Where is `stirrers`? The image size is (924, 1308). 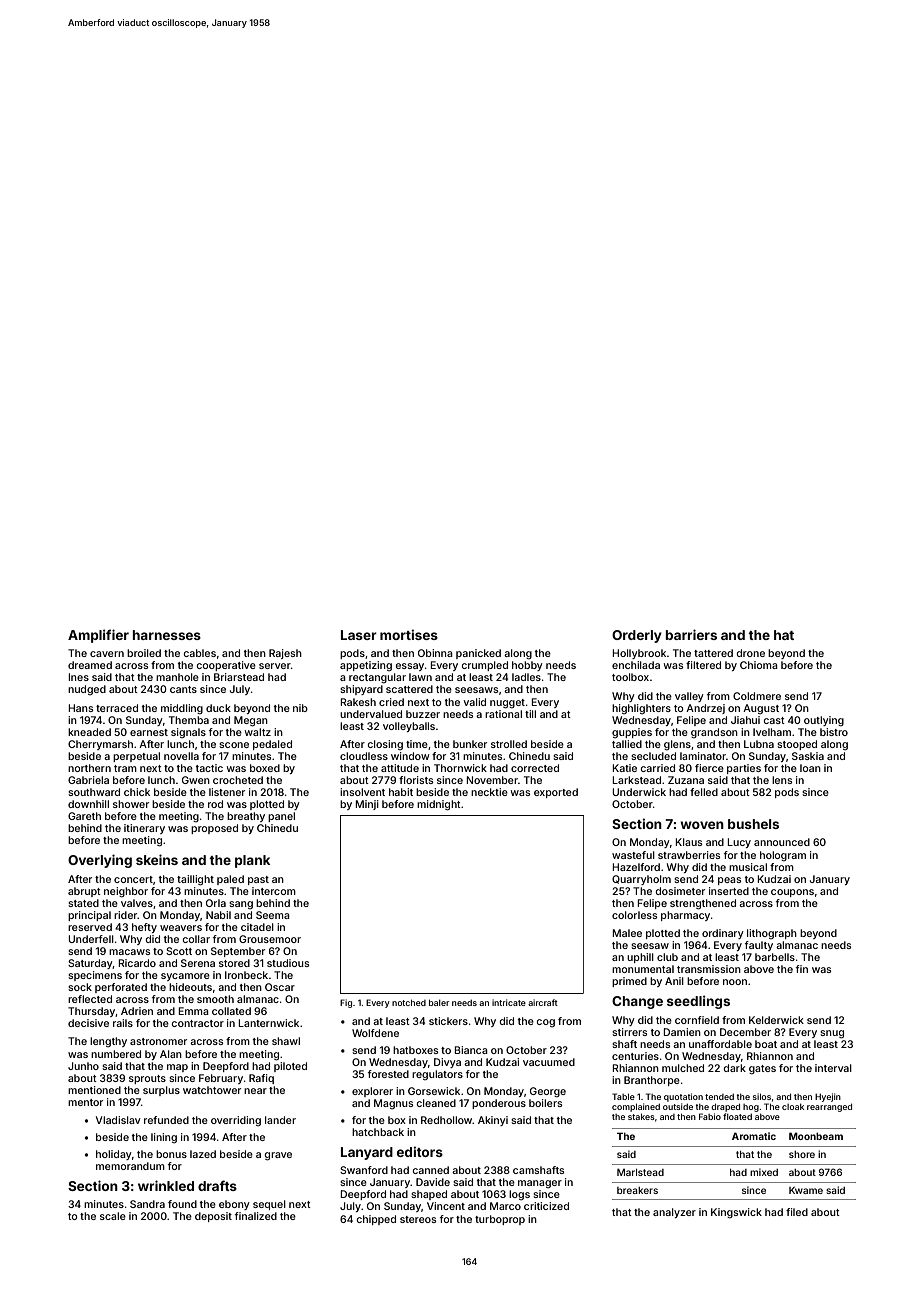
stirrers is located at coordinates (629, 1032).
